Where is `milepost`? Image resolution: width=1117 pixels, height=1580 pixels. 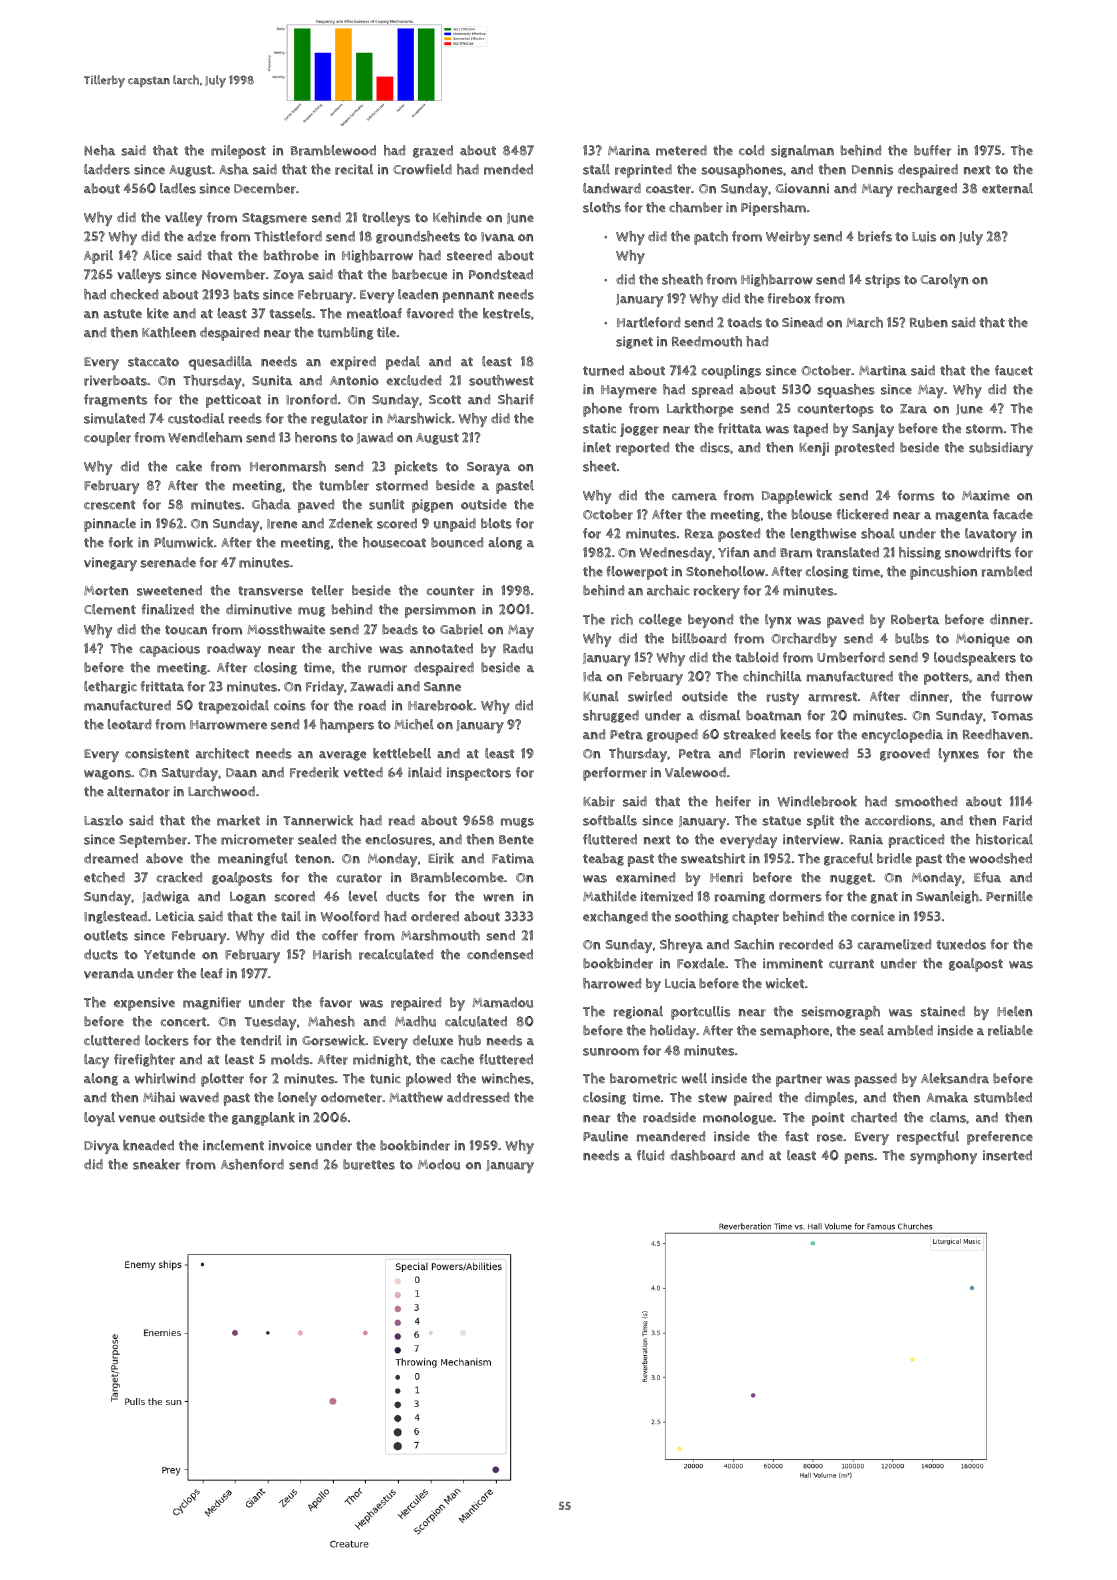 milepost is located at coordinates (238, 152).
